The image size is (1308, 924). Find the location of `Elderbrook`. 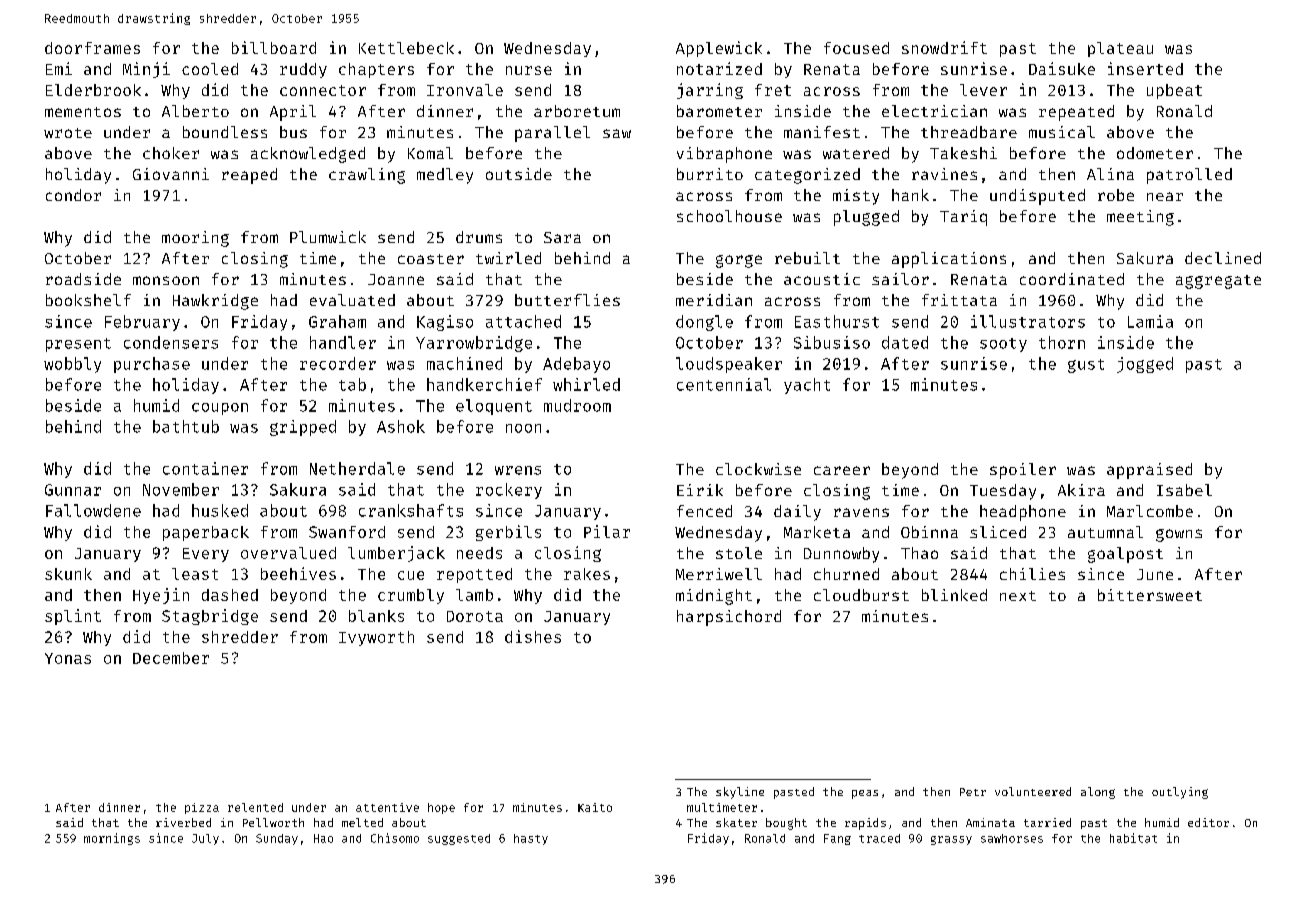

Elderbrook is located at coordinates (93, 90).
